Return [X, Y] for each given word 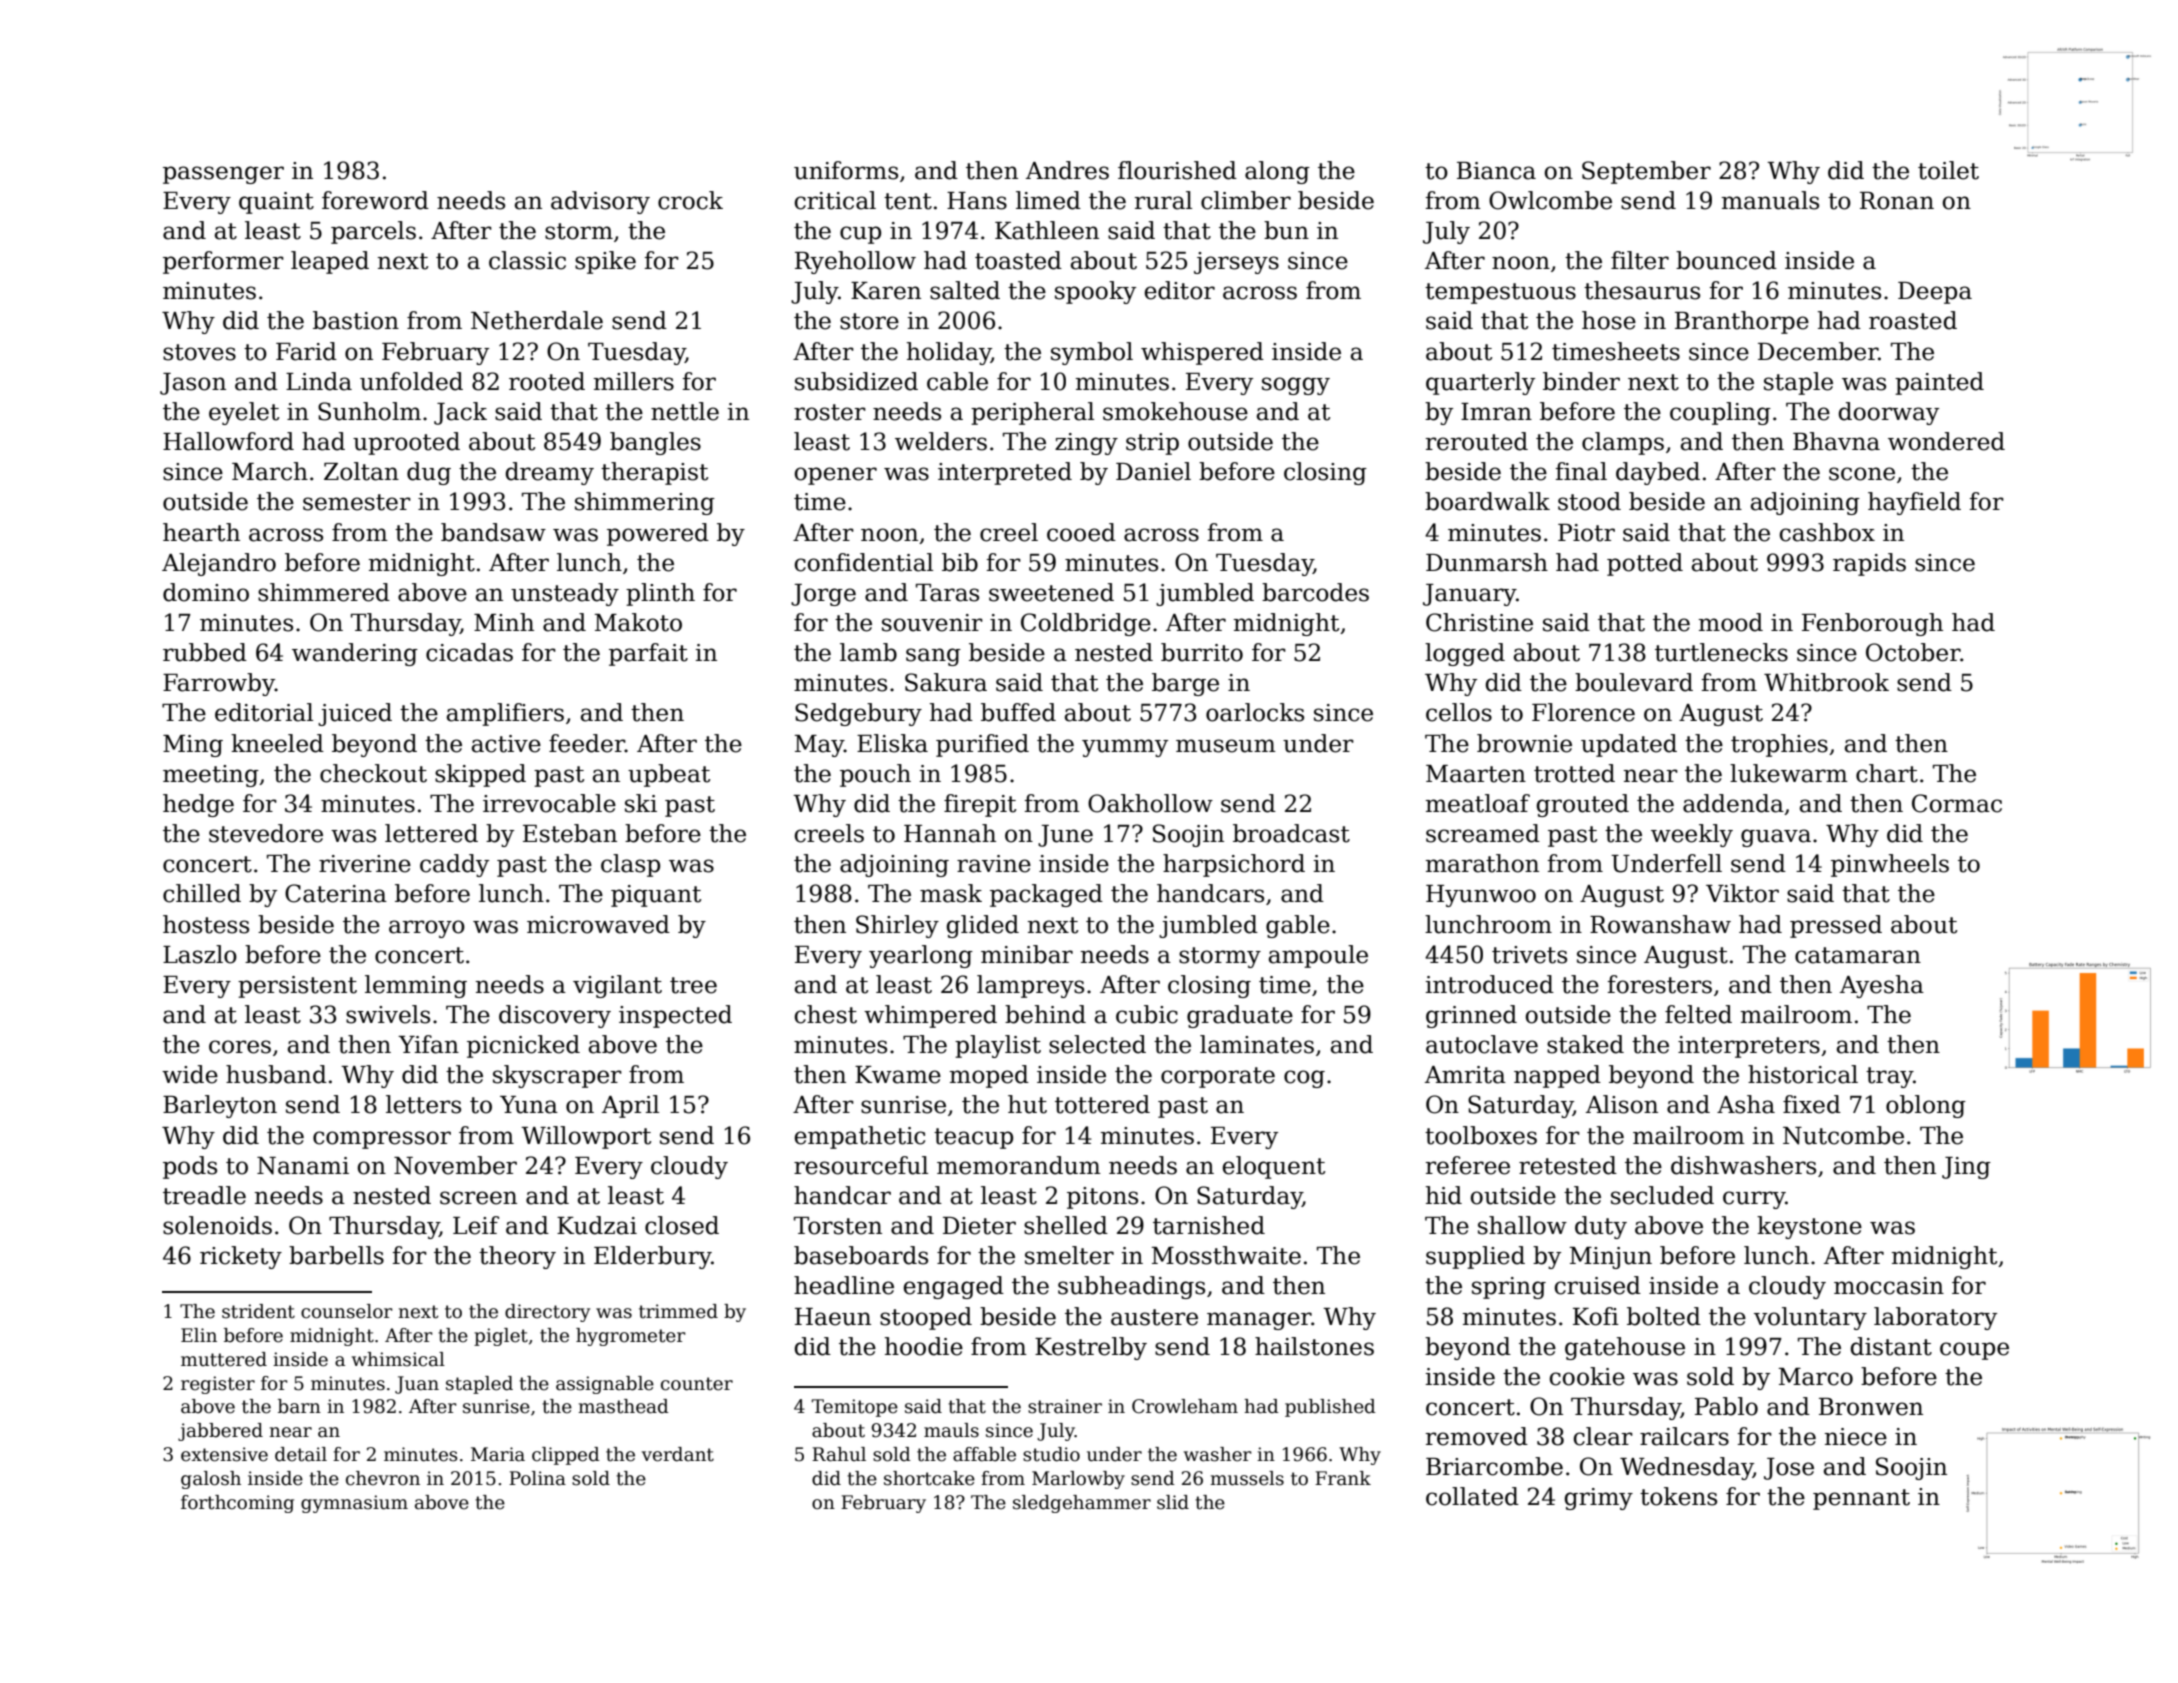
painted [1939, 383]
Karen [886, 291]
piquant [656, 896]
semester [357, 502]
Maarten [1476, 774]
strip [1152, 444]
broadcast [1291, 833]
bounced [1726, 260]
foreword [375, 200]
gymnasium [354, 1504]
